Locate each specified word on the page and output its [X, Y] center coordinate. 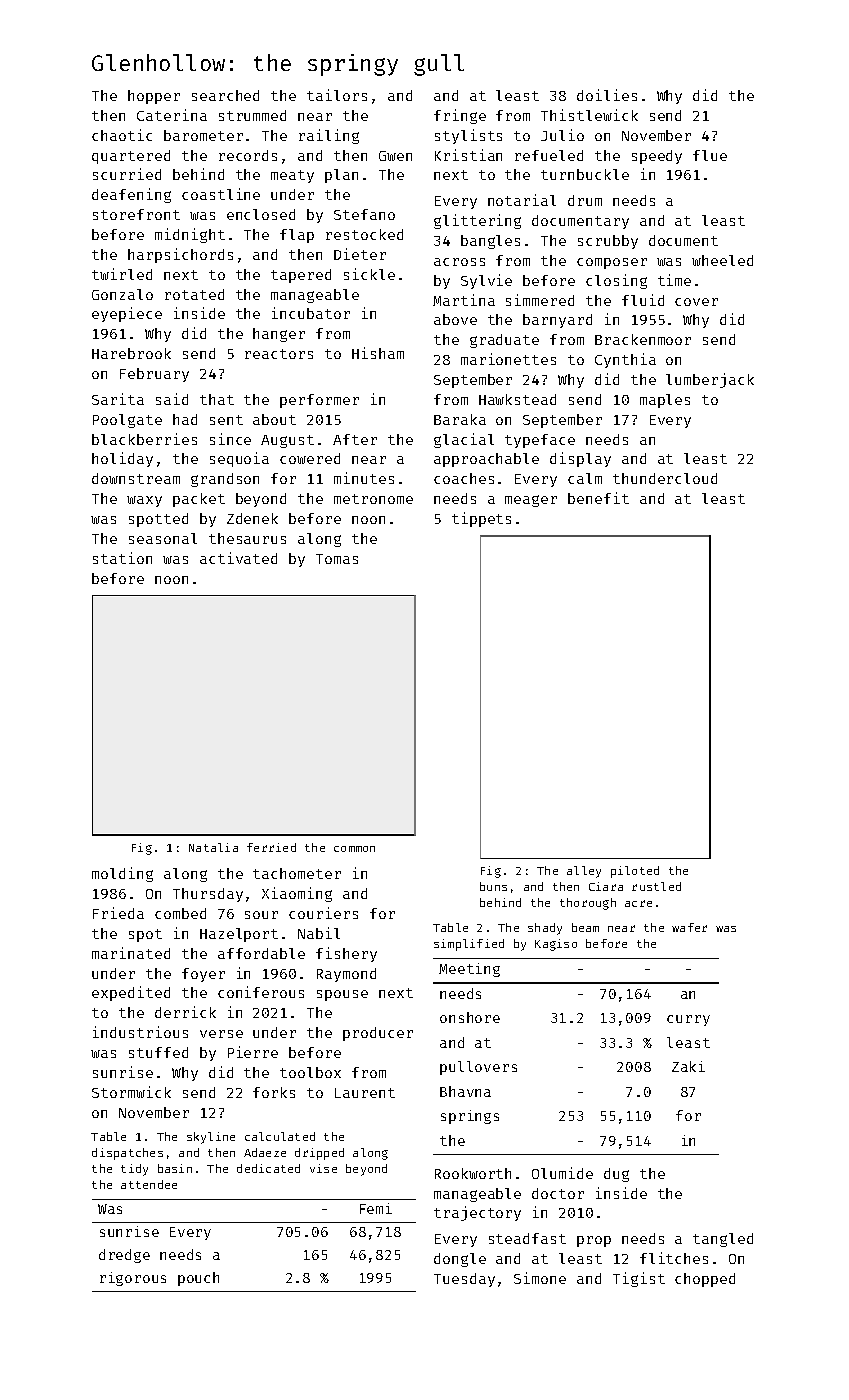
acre [638, 903]
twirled [122, 274]
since [230, 439]
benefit [598, 498]
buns [493, 886]
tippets [481, 519]
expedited [131, 993]
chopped [705, 1280]
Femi [376, 1208]
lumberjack [710, 380]
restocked [364, 234]
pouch [198, 1279]
